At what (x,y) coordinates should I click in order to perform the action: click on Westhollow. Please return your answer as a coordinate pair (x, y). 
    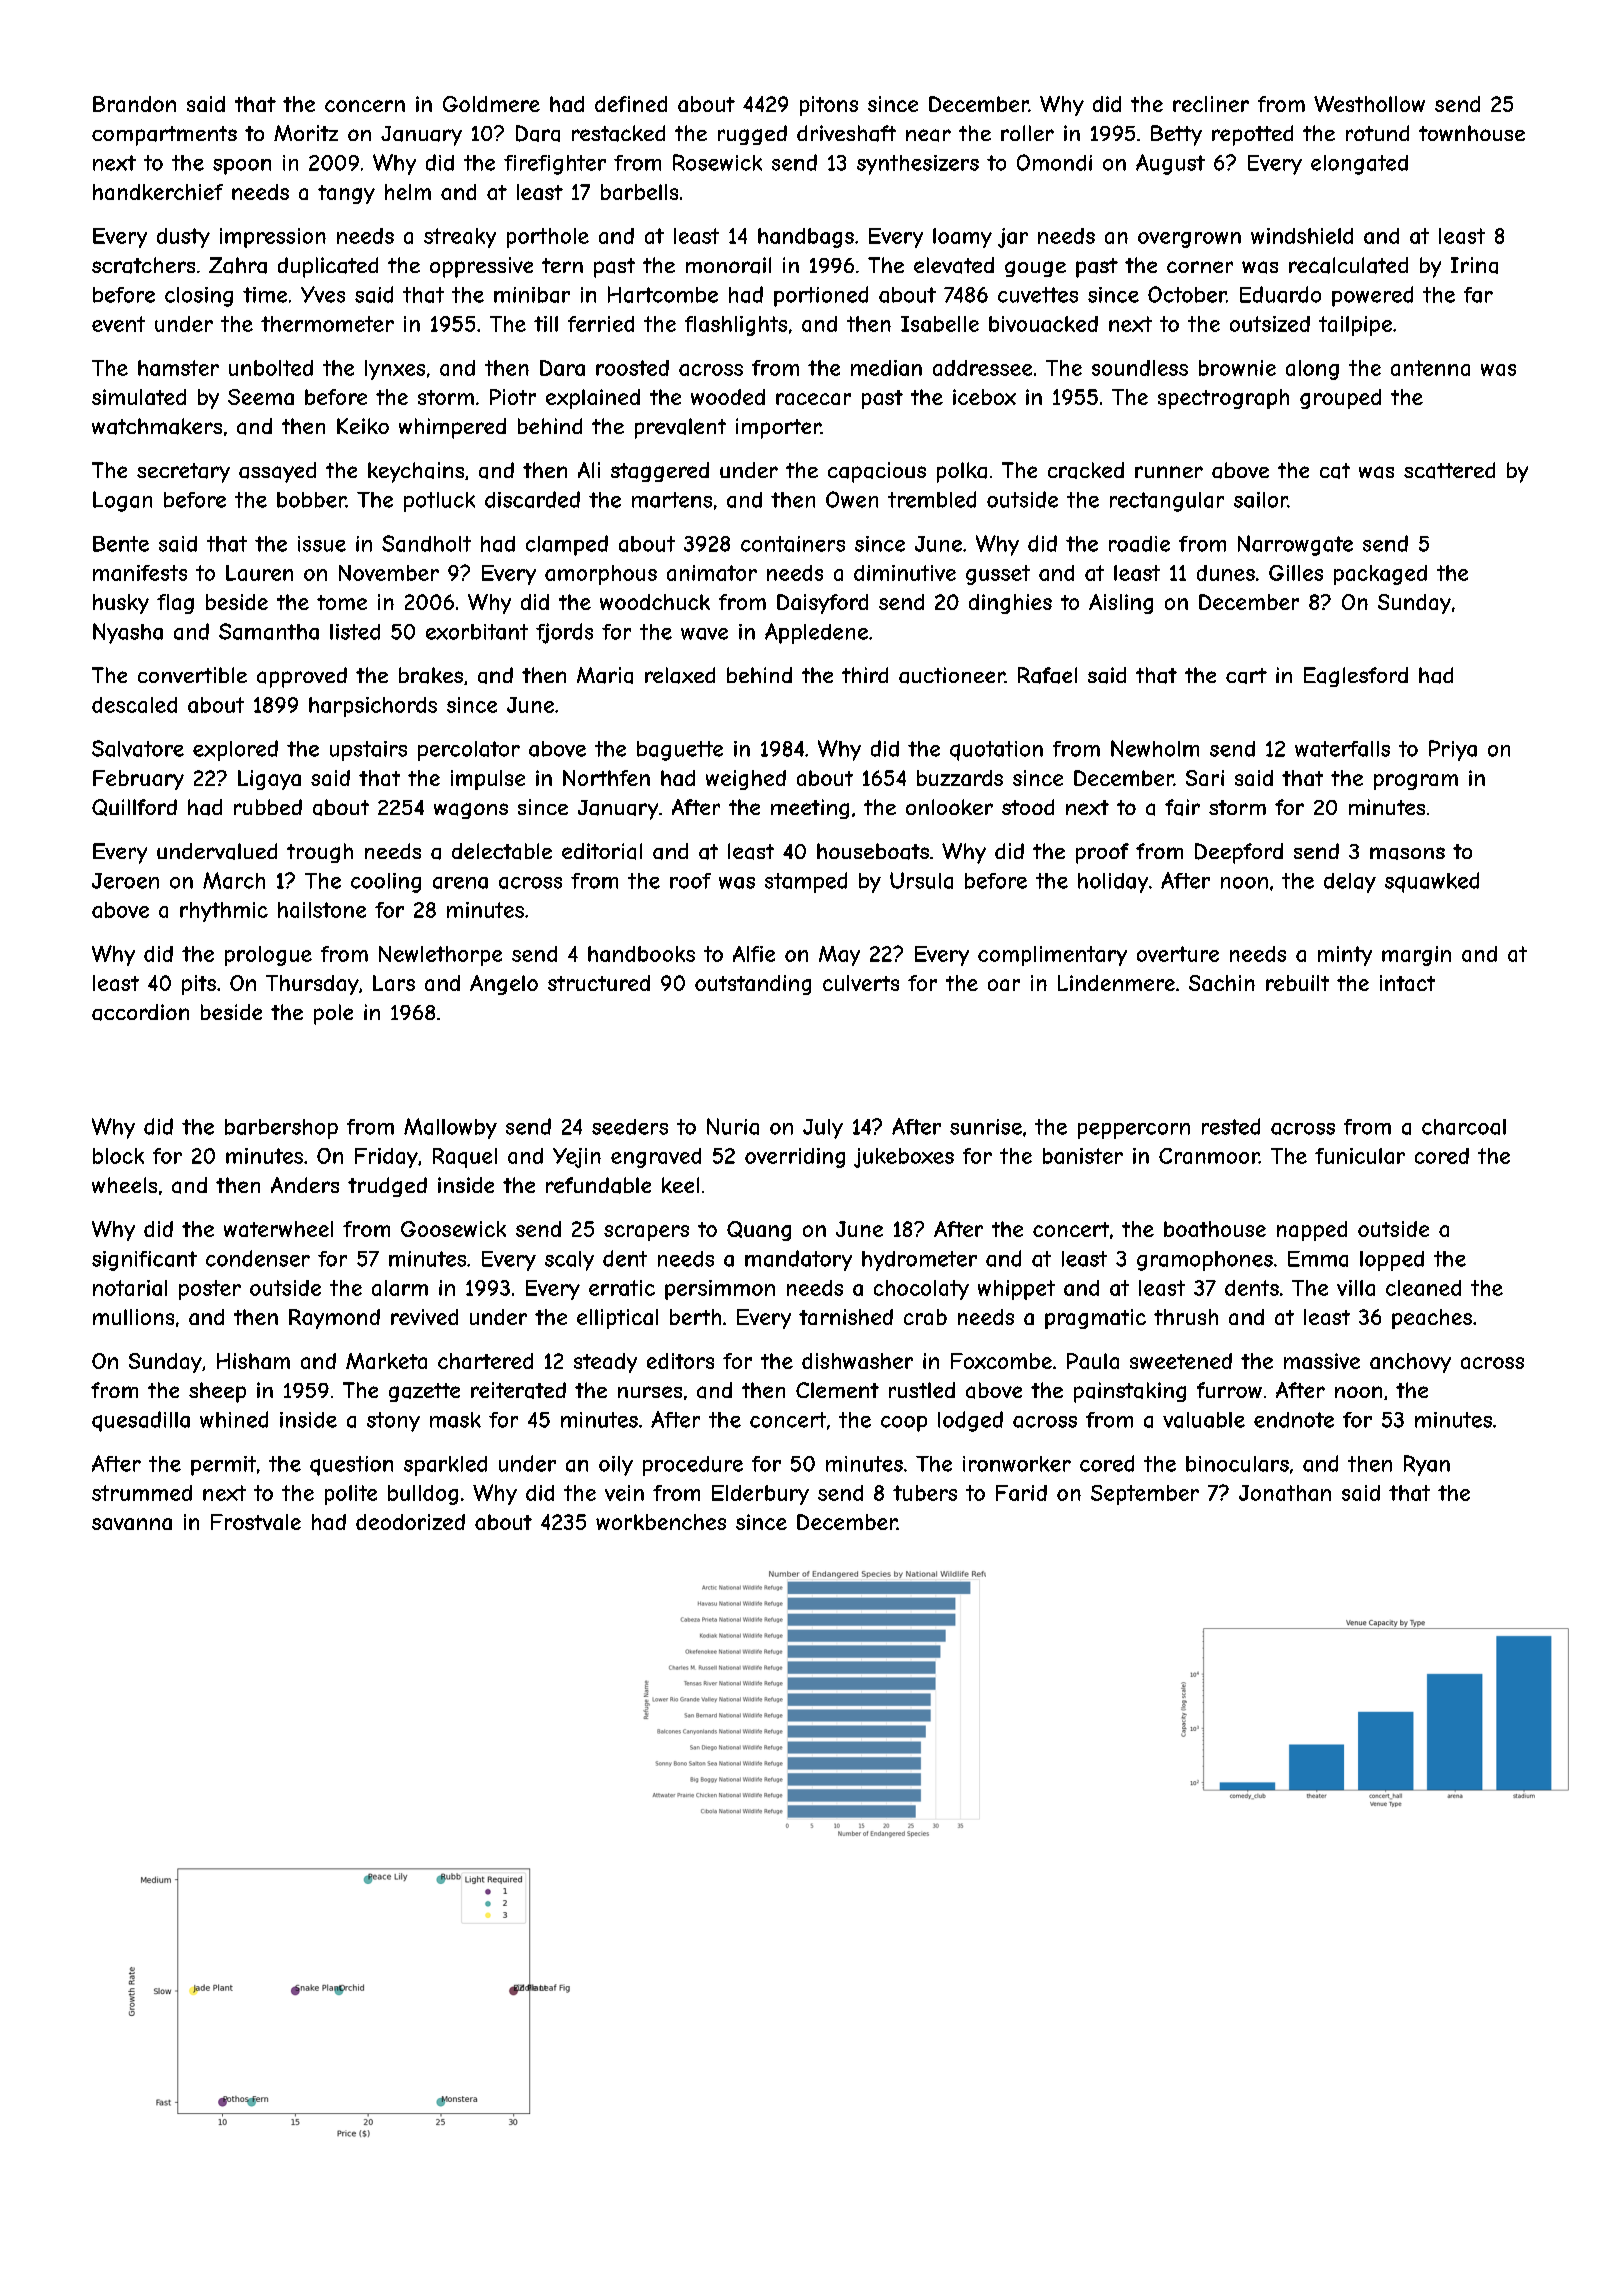
    Looking at the image, I should click on (1369, 104).
